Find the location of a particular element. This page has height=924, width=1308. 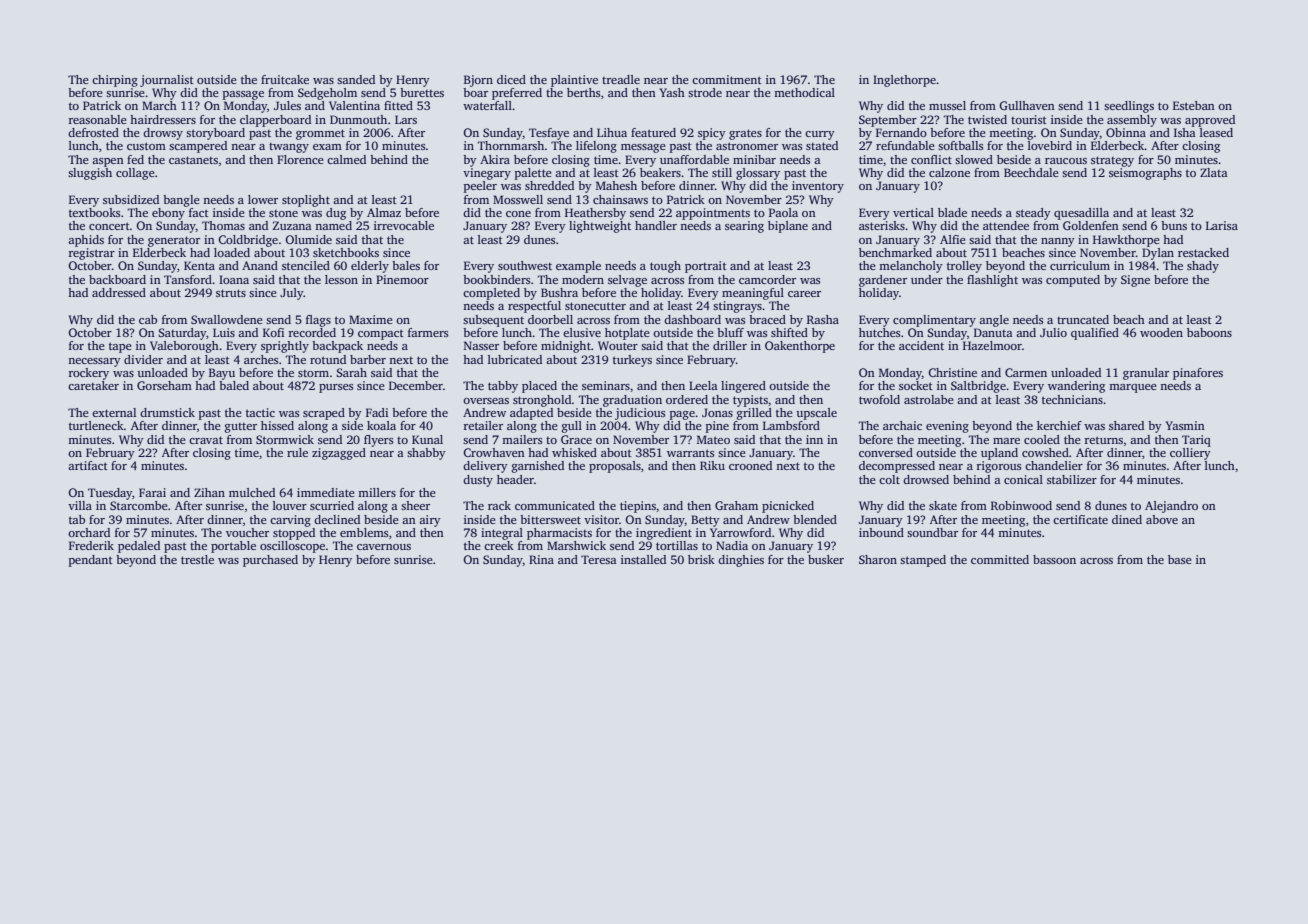

blade is located at coordinates (952, 212).
